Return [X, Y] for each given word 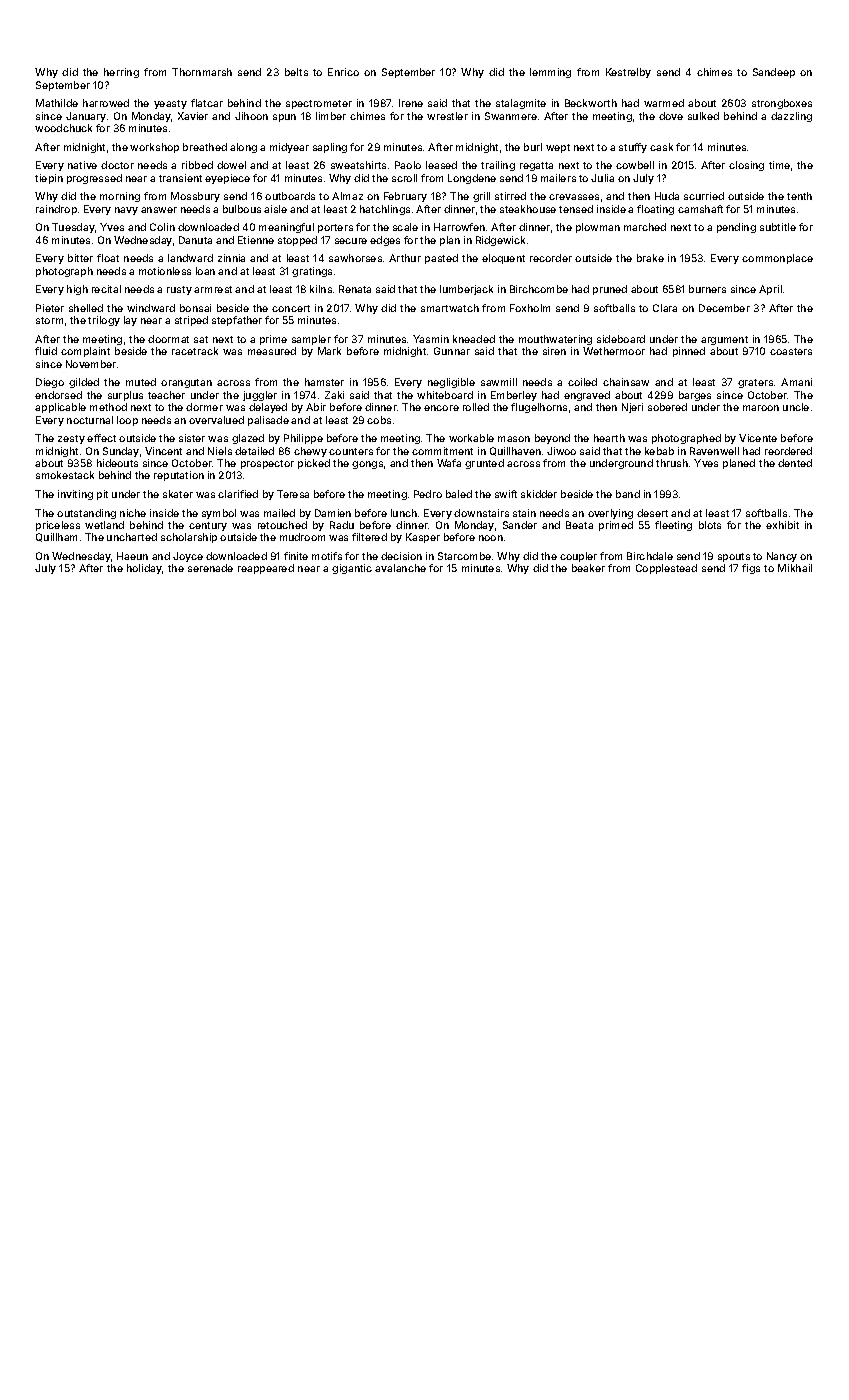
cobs [379, 420]
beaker [588, 568]
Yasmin [431, 339]
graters [755, 383]
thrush [672, 463]
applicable [60, 408]
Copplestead [666, 569]
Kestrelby [628, 73]
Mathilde [57, 103]
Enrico [343, 72]
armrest [213, 289]
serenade [210, 568]
